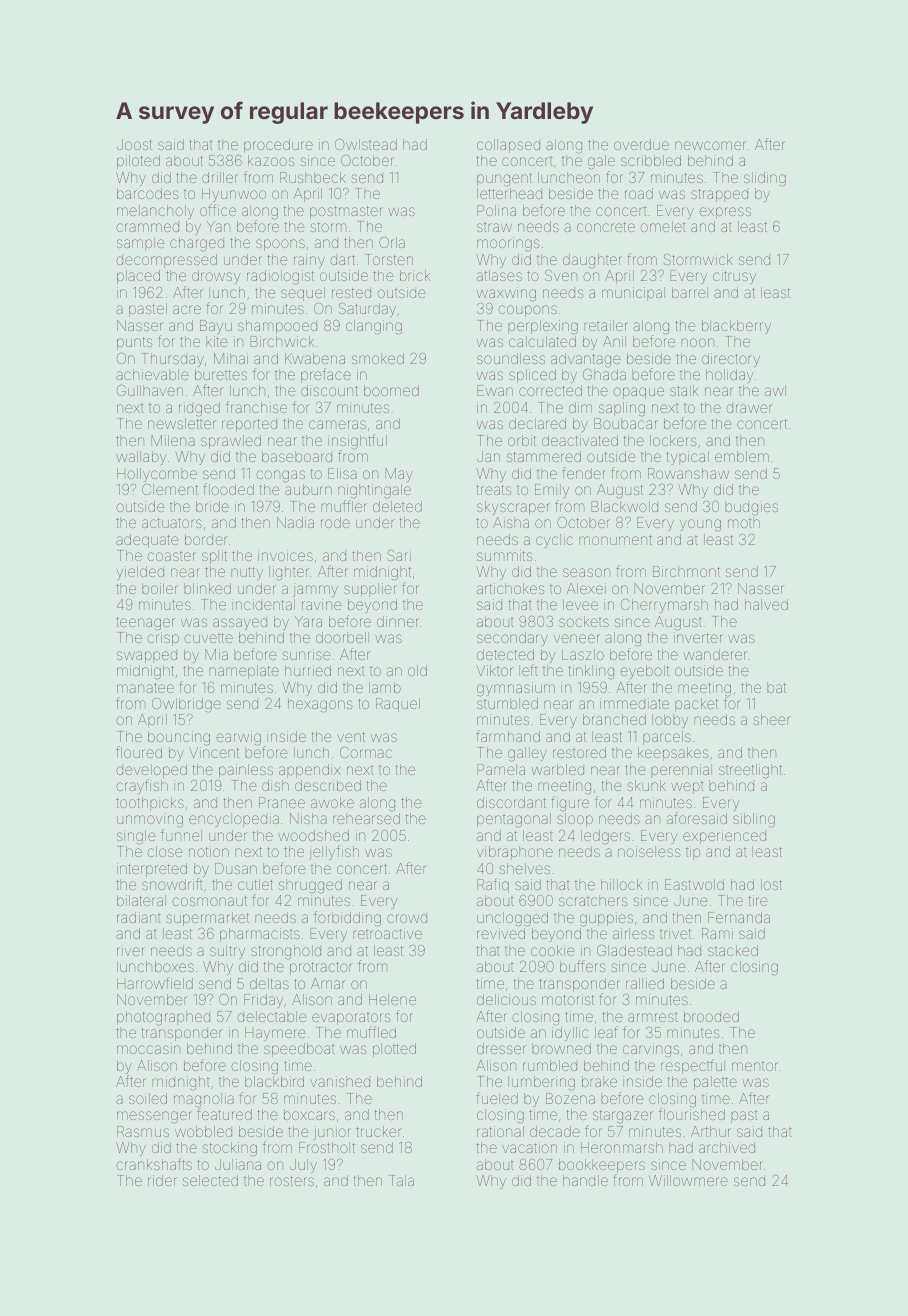  What do you see at coordinates (147, 541) in the screenshot?
I see `adequate` at bounding box center [147, 541].
